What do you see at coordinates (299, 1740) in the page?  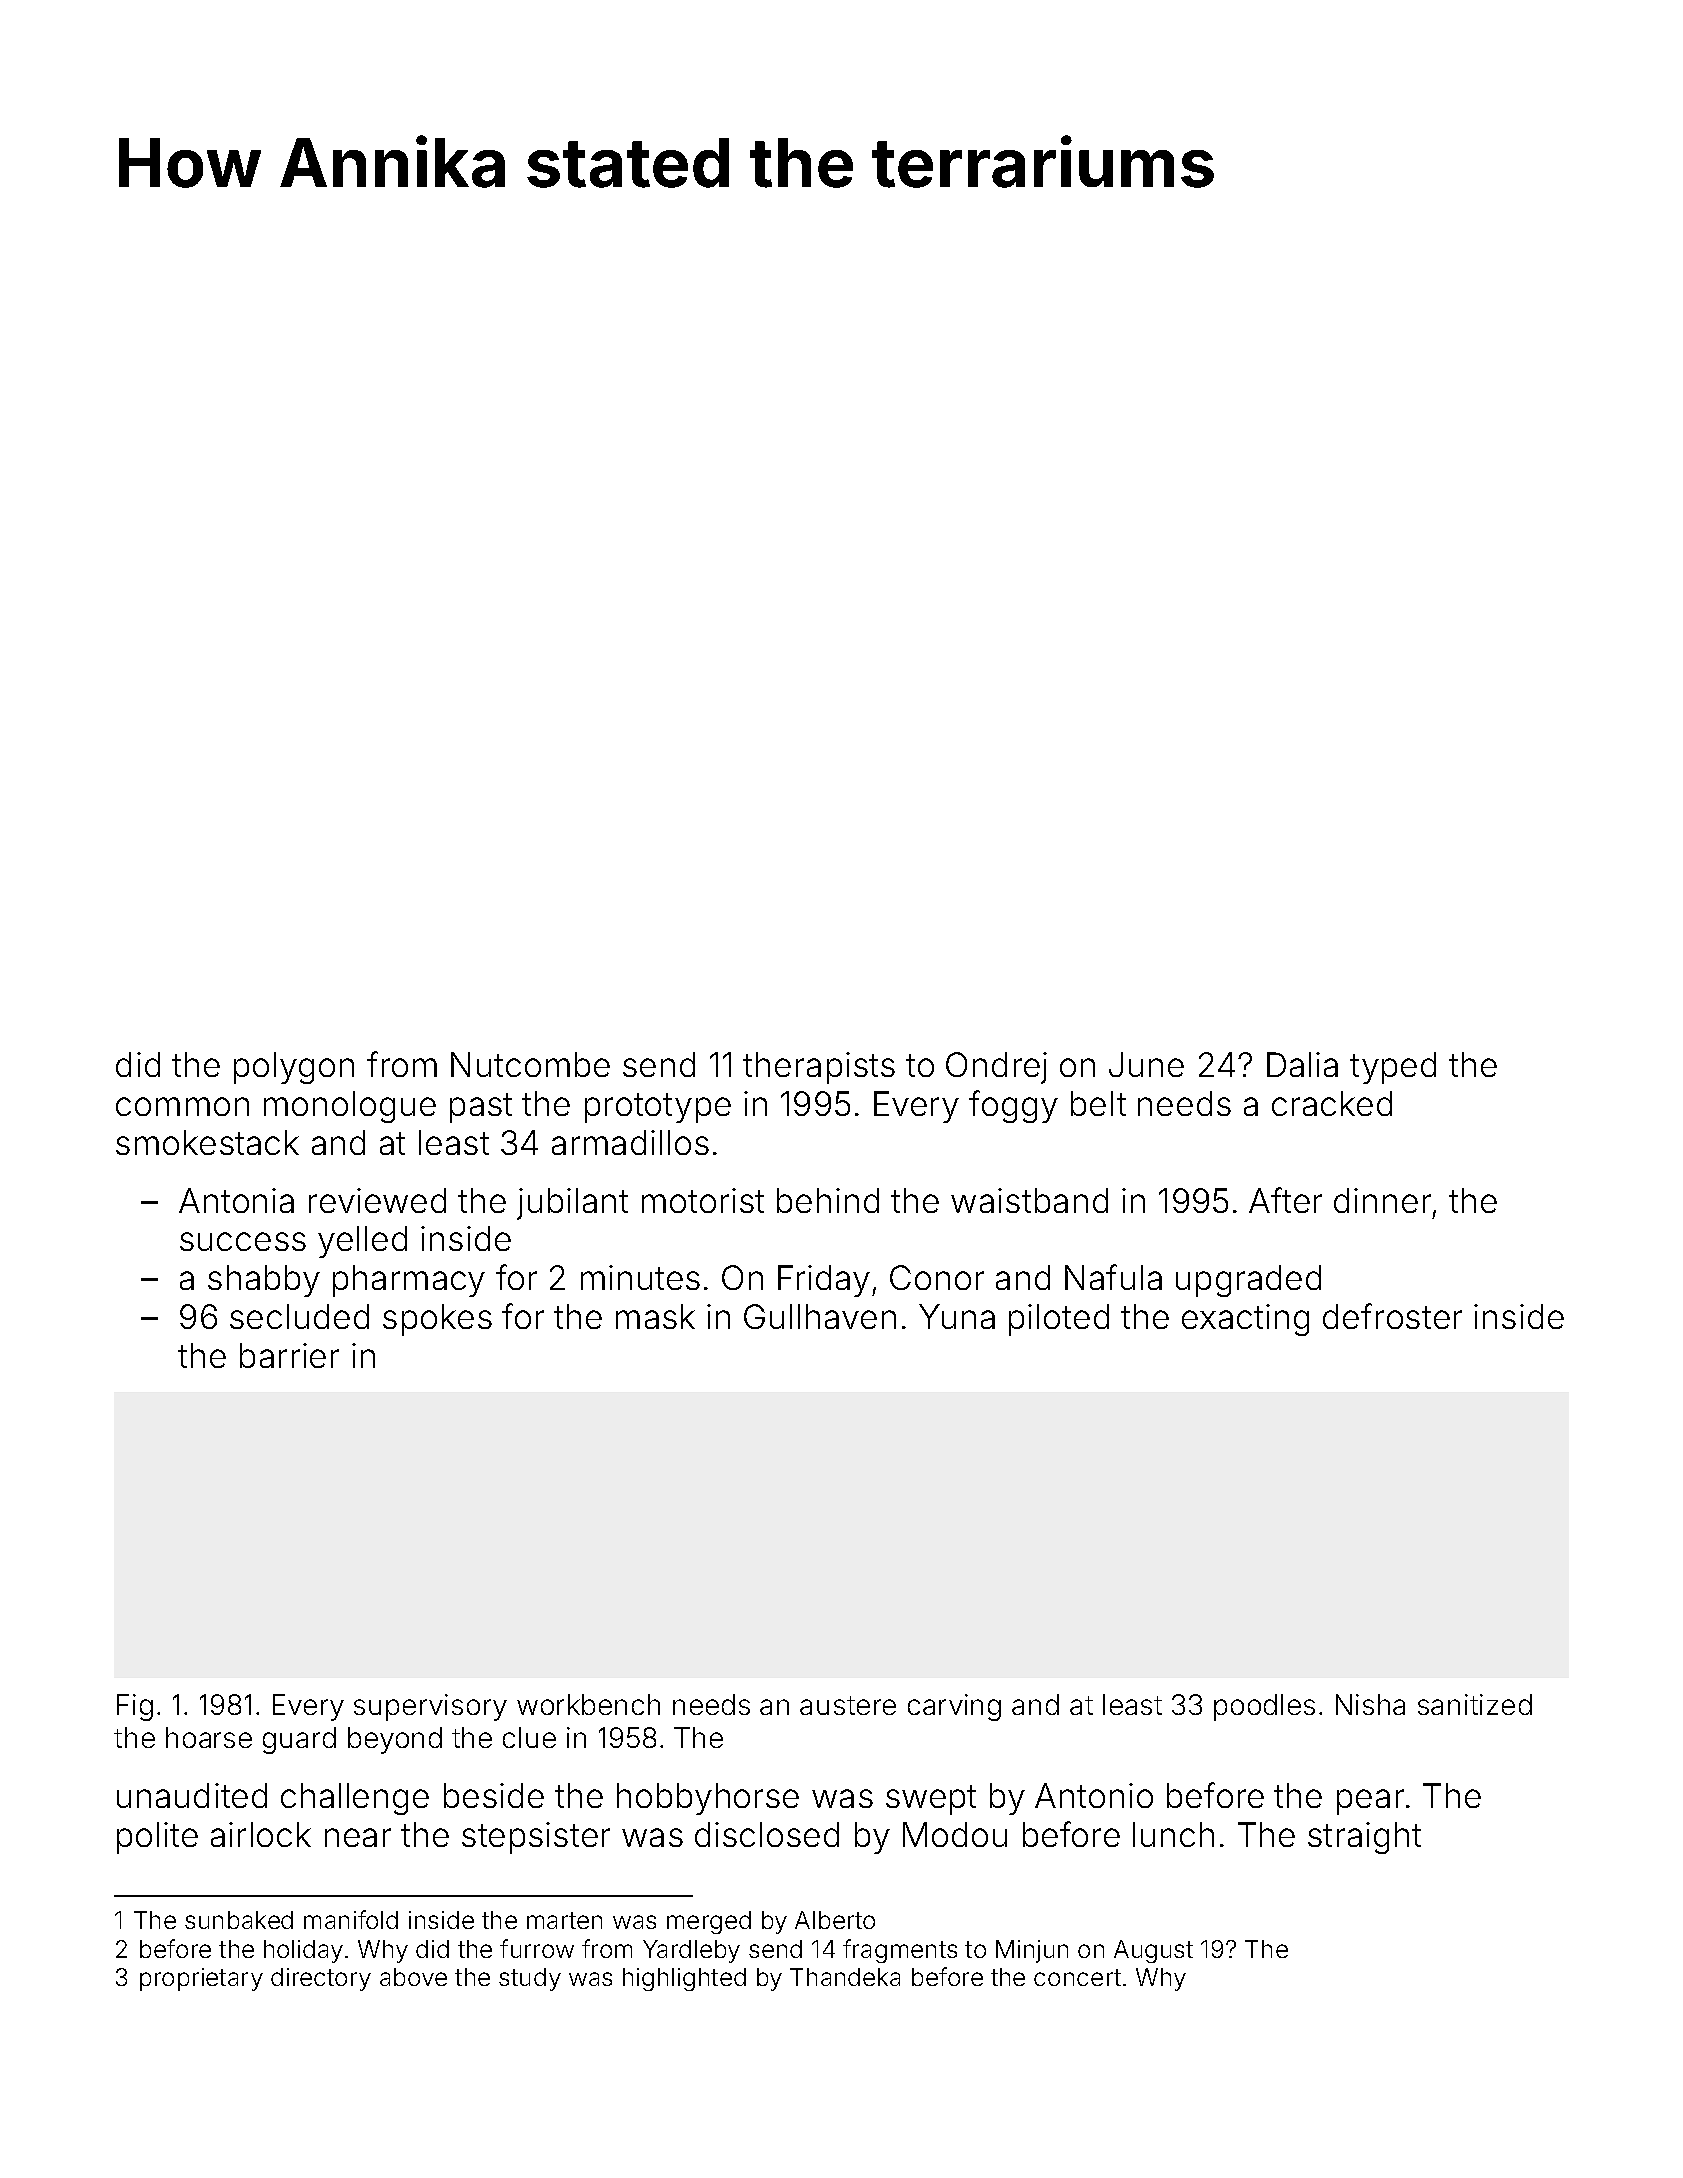 I see `guard` at bounding box center [299, 1740].
